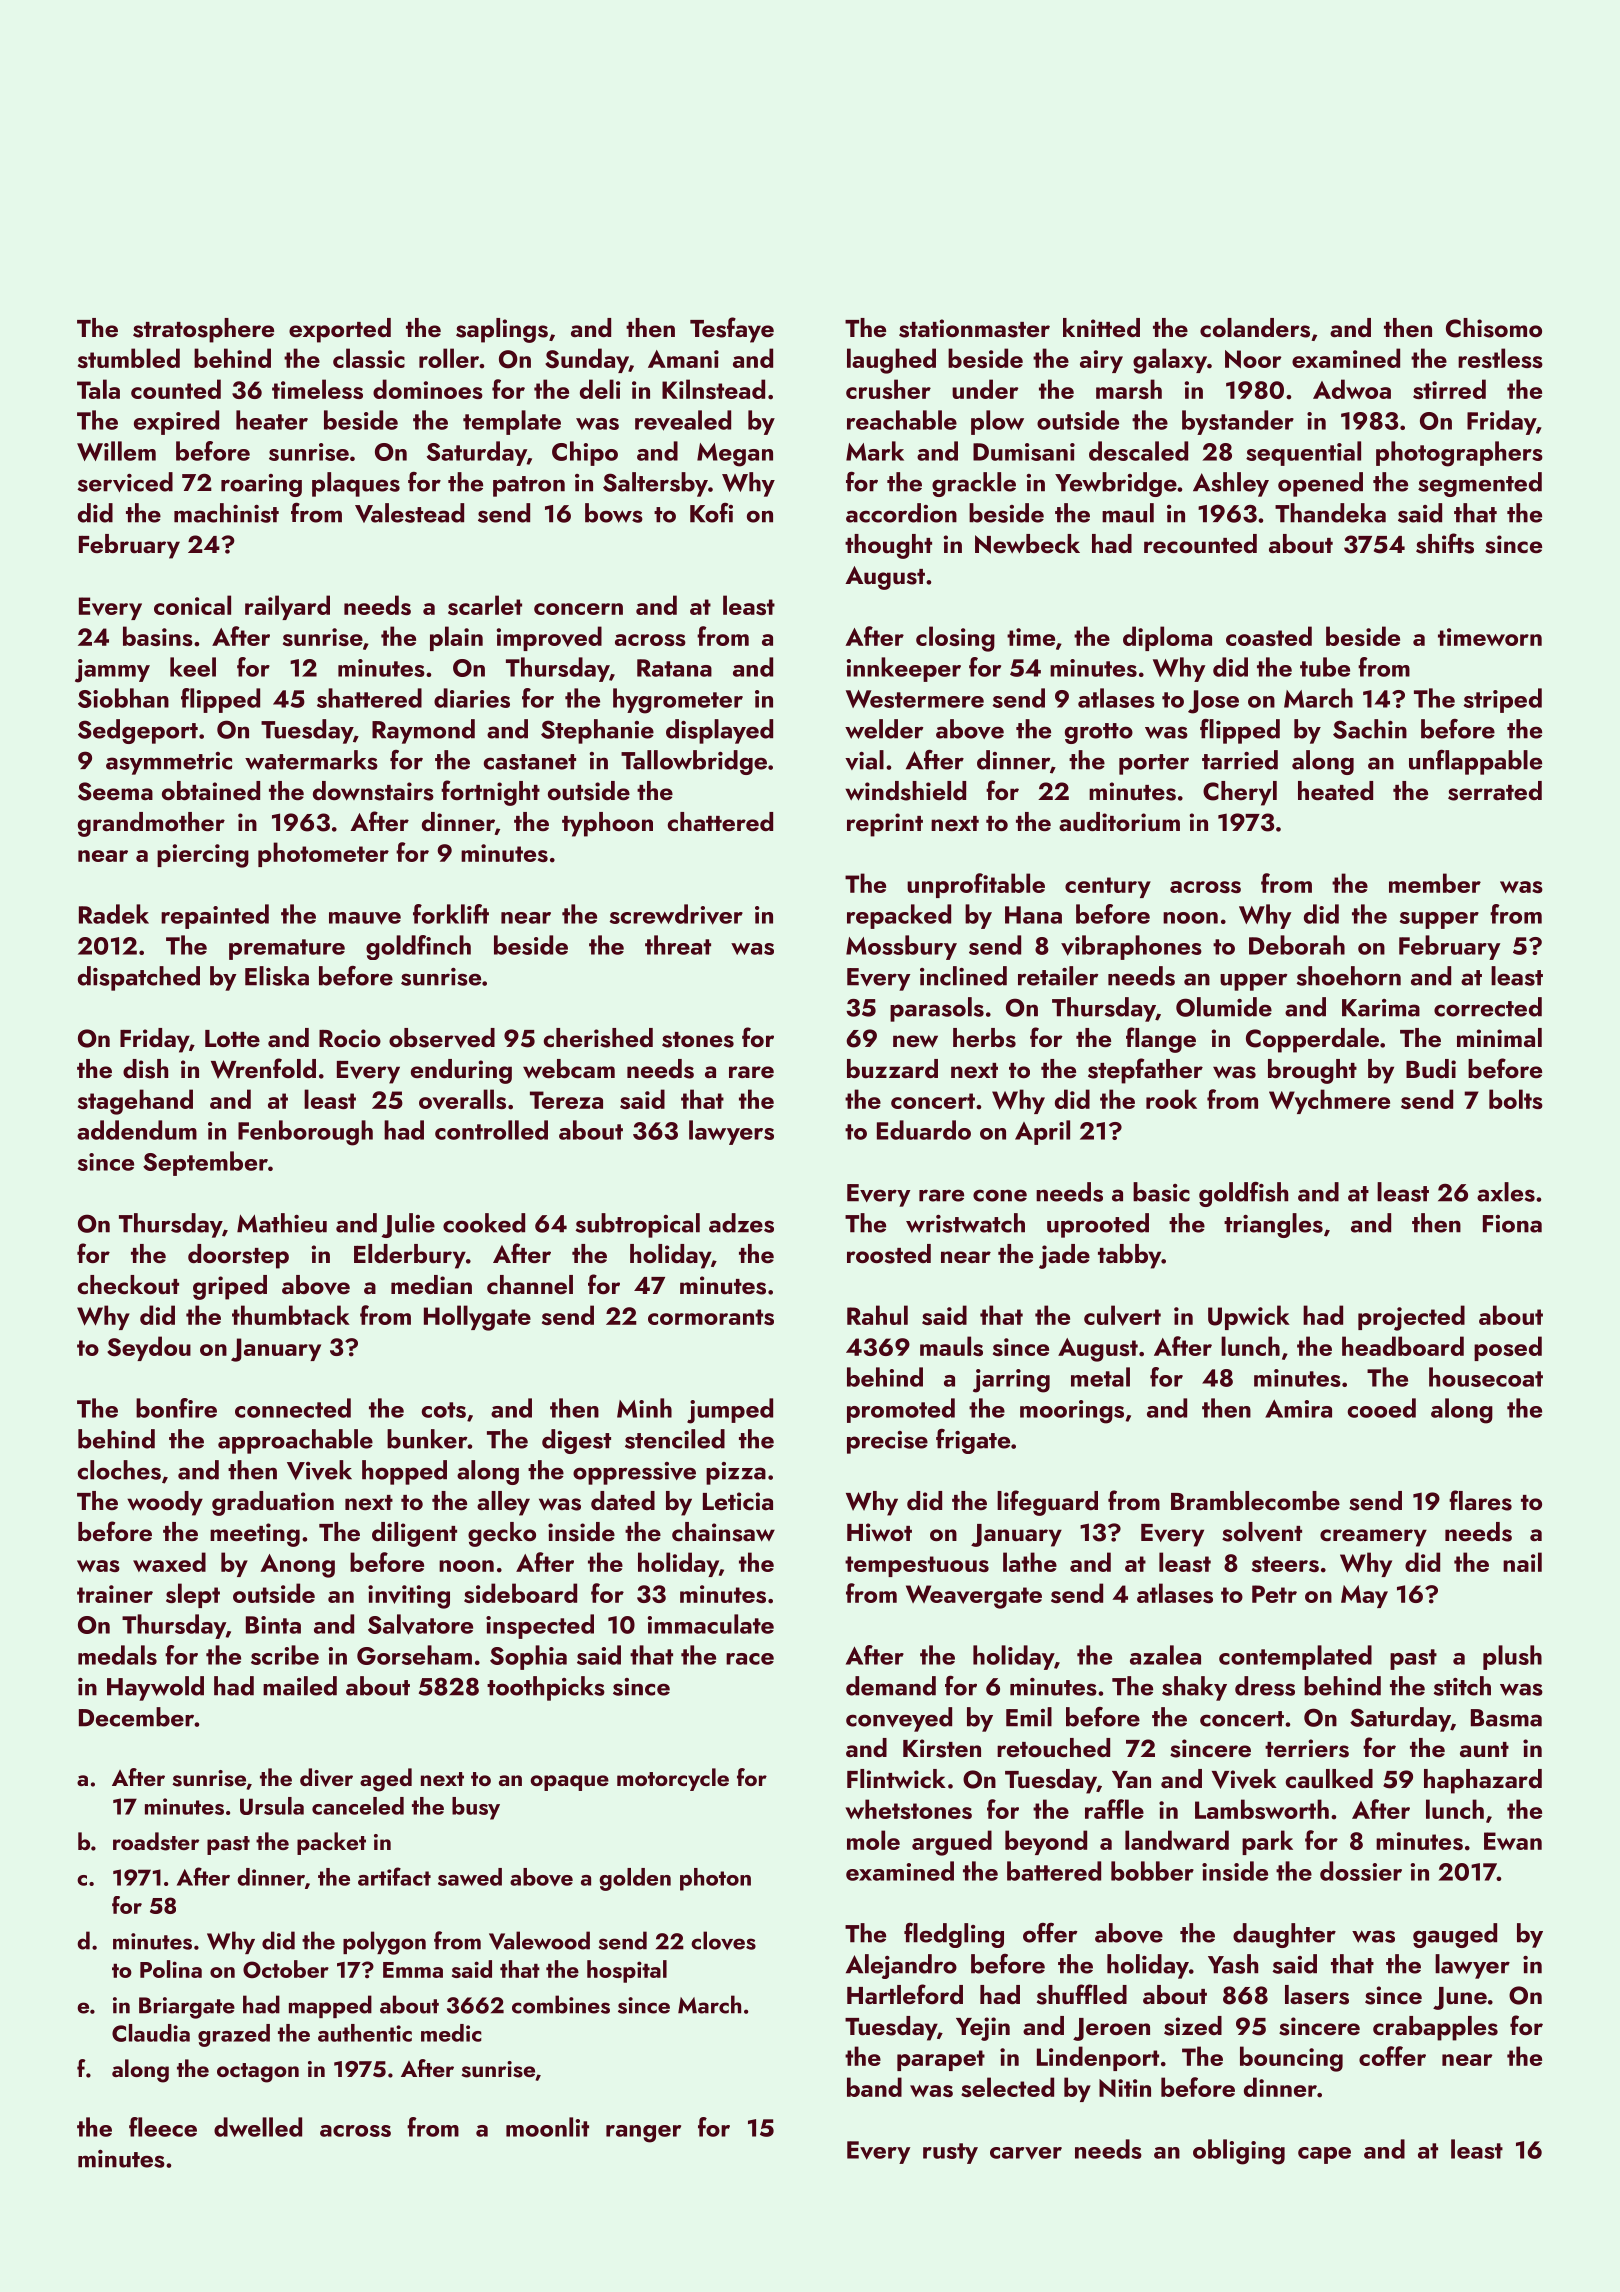  What do you see at coordinates (135, 1102) in the document?
I see `stagehand` at bounding box center [135, 1102].
